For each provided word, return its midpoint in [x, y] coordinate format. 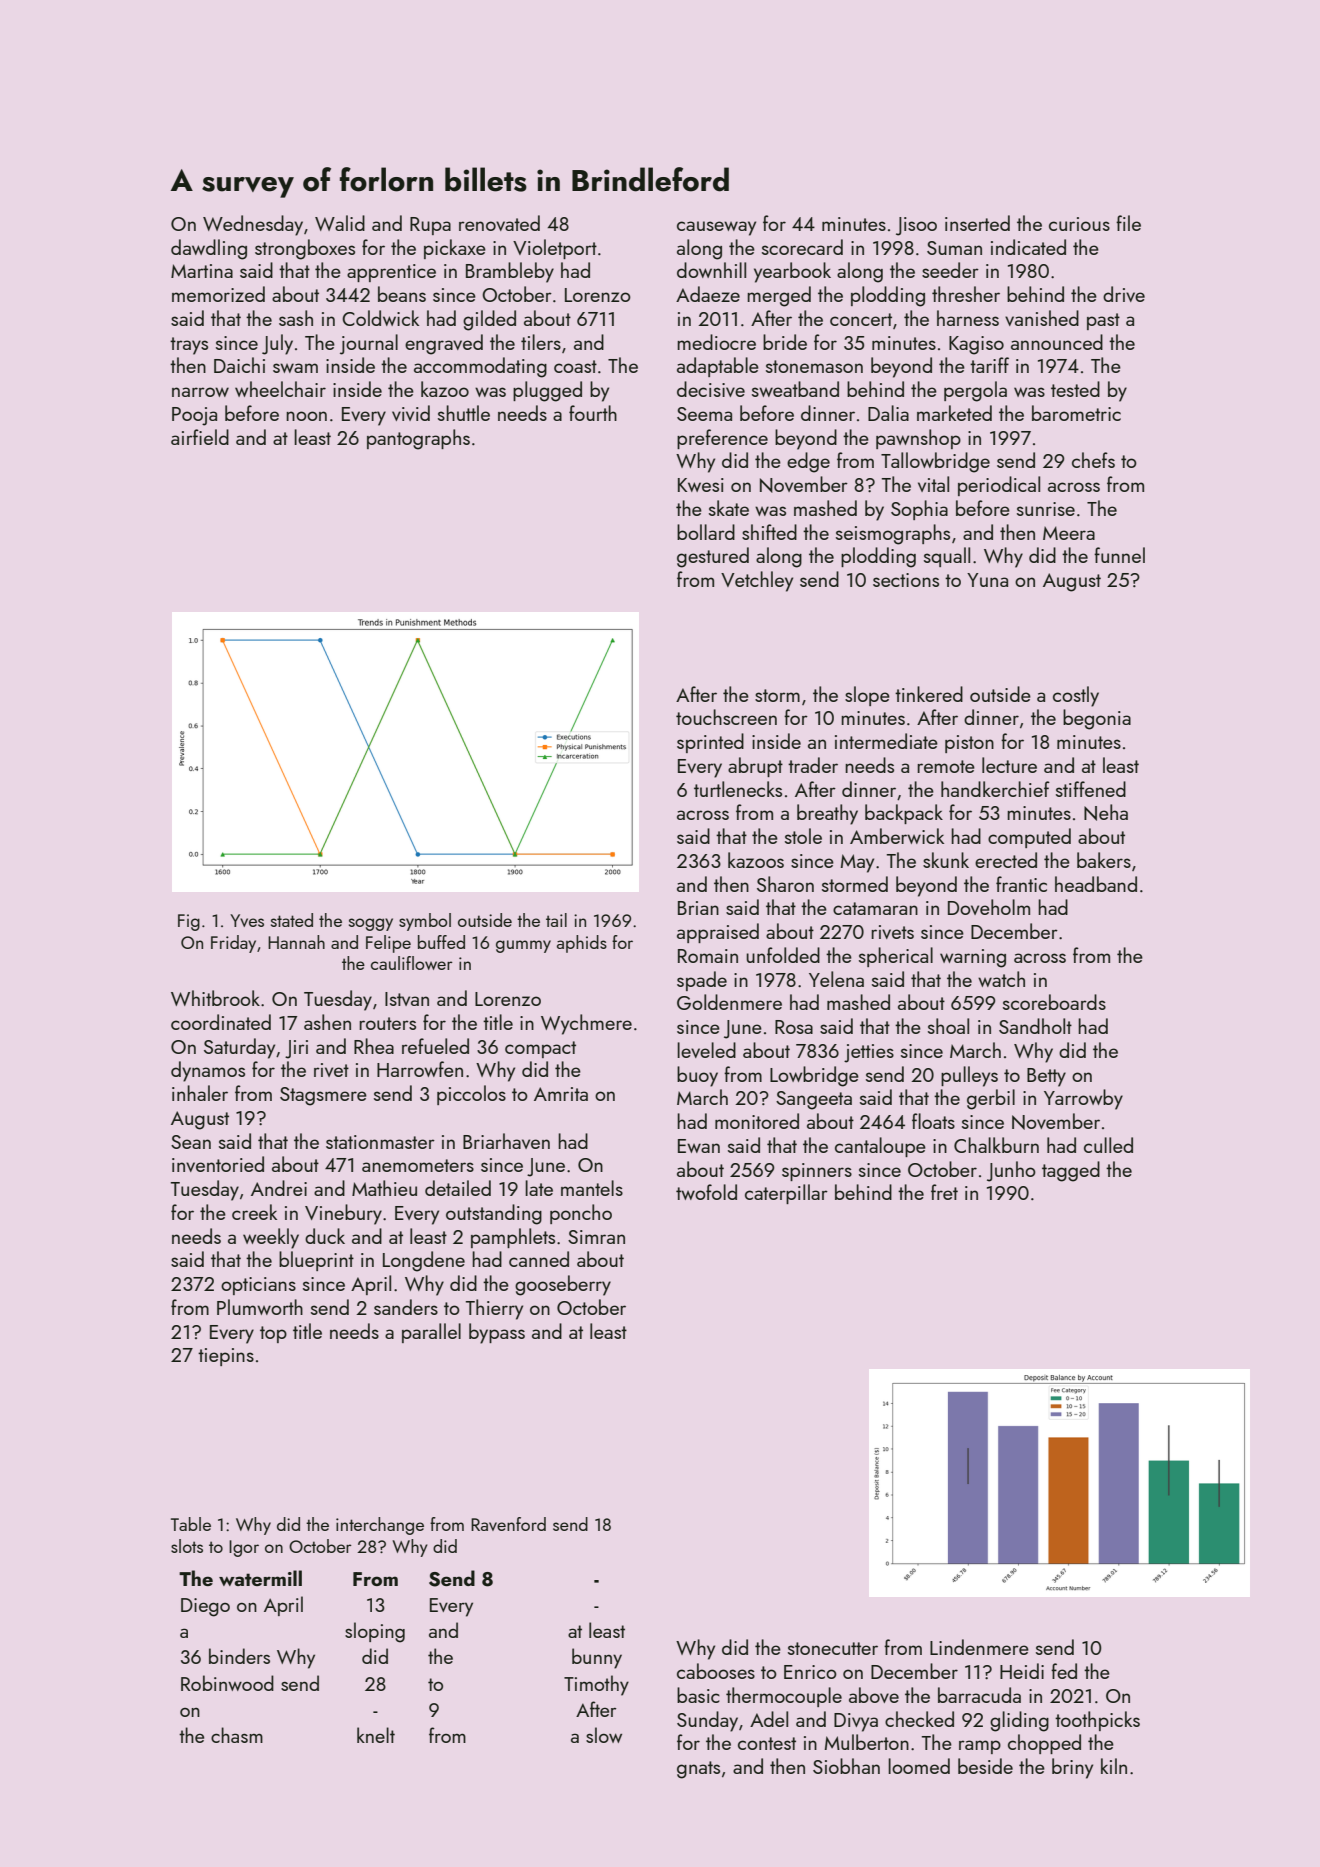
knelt [376, 1735]
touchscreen [726, 717]
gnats [698, 1770]
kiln [1114, 1766]
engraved [444, 344]
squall [947, 557]
